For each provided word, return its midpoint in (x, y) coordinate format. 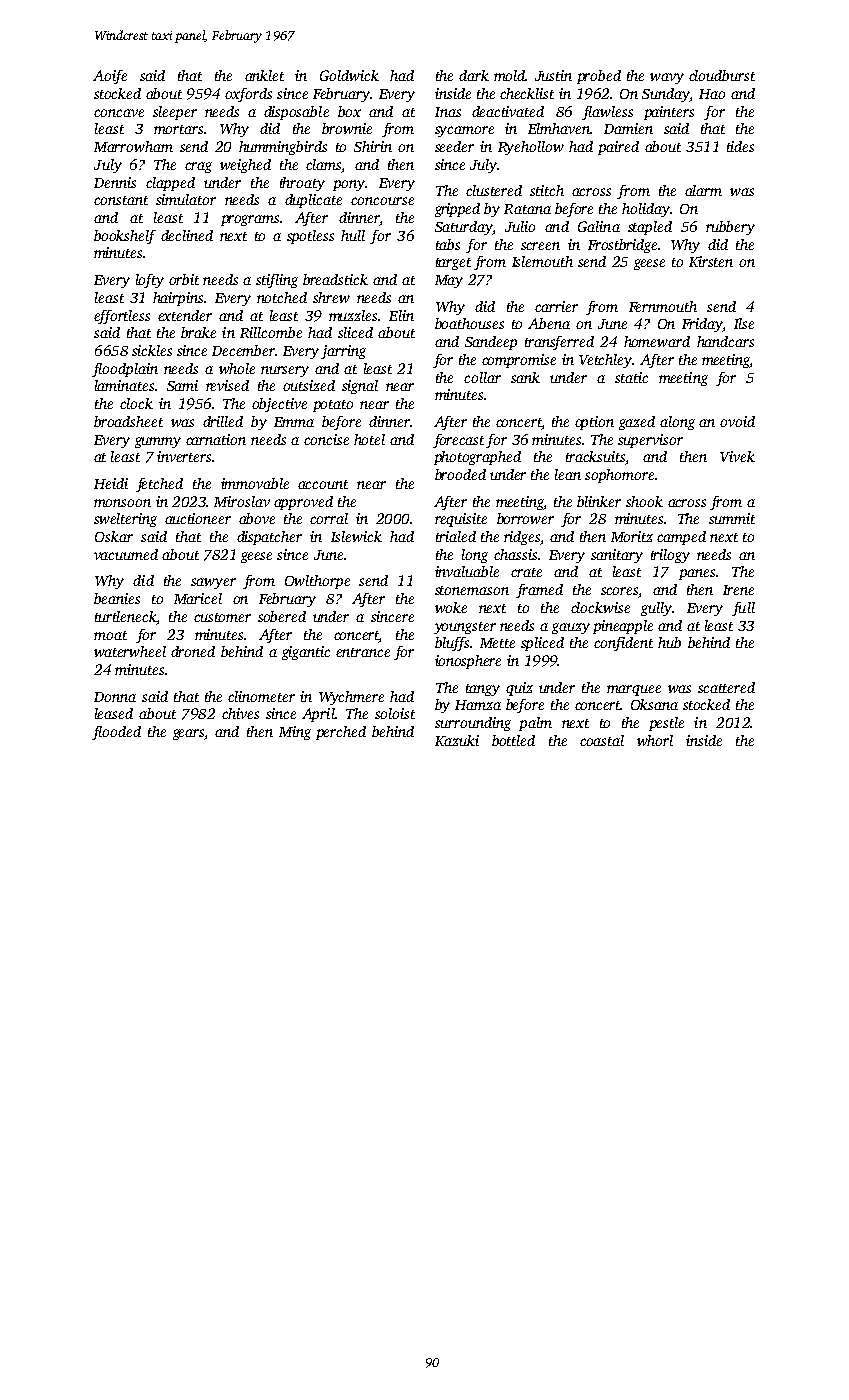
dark (474, 75)
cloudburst (722, 75)
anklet (264, 75)
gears (189, 734)
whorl (655, 740)
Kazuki (457, 740)
